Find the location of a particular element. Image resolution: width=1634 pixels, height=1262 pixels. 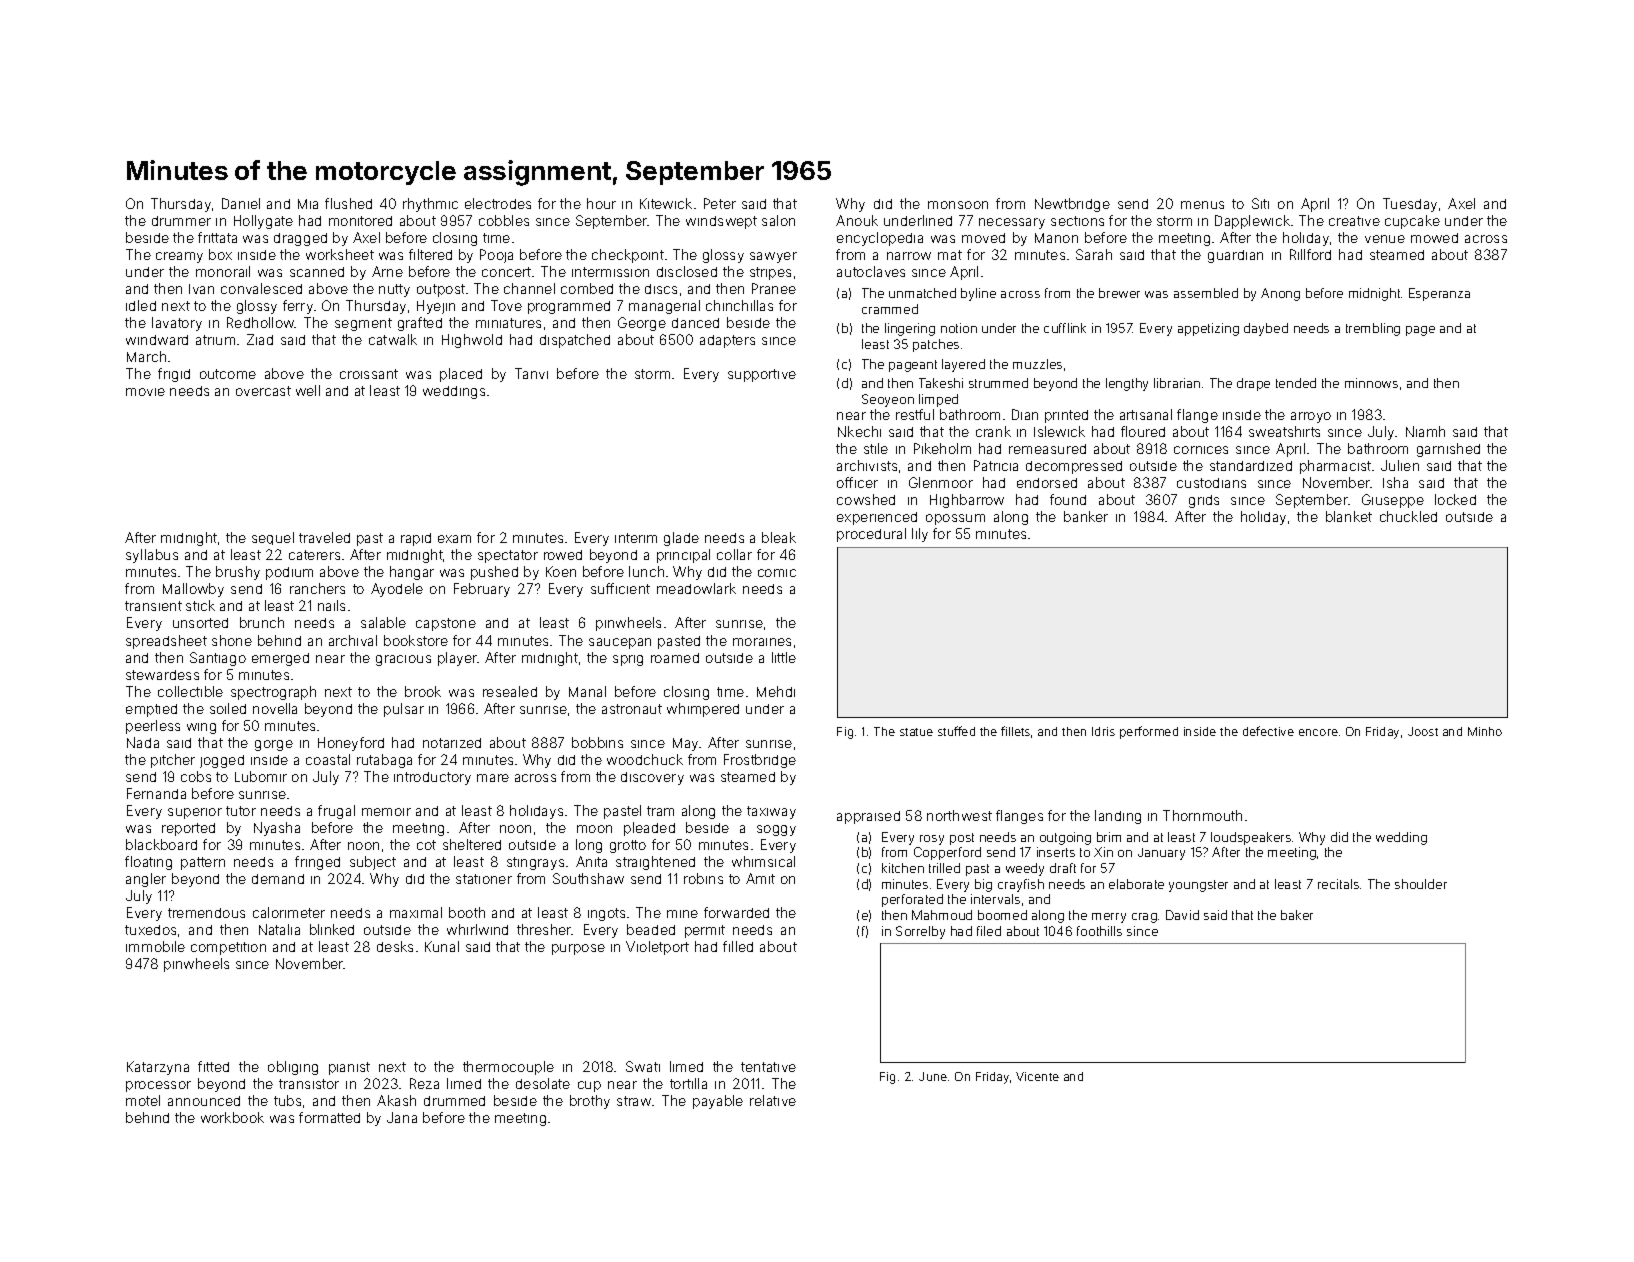

motel is located at coordinates (143, 1100).
